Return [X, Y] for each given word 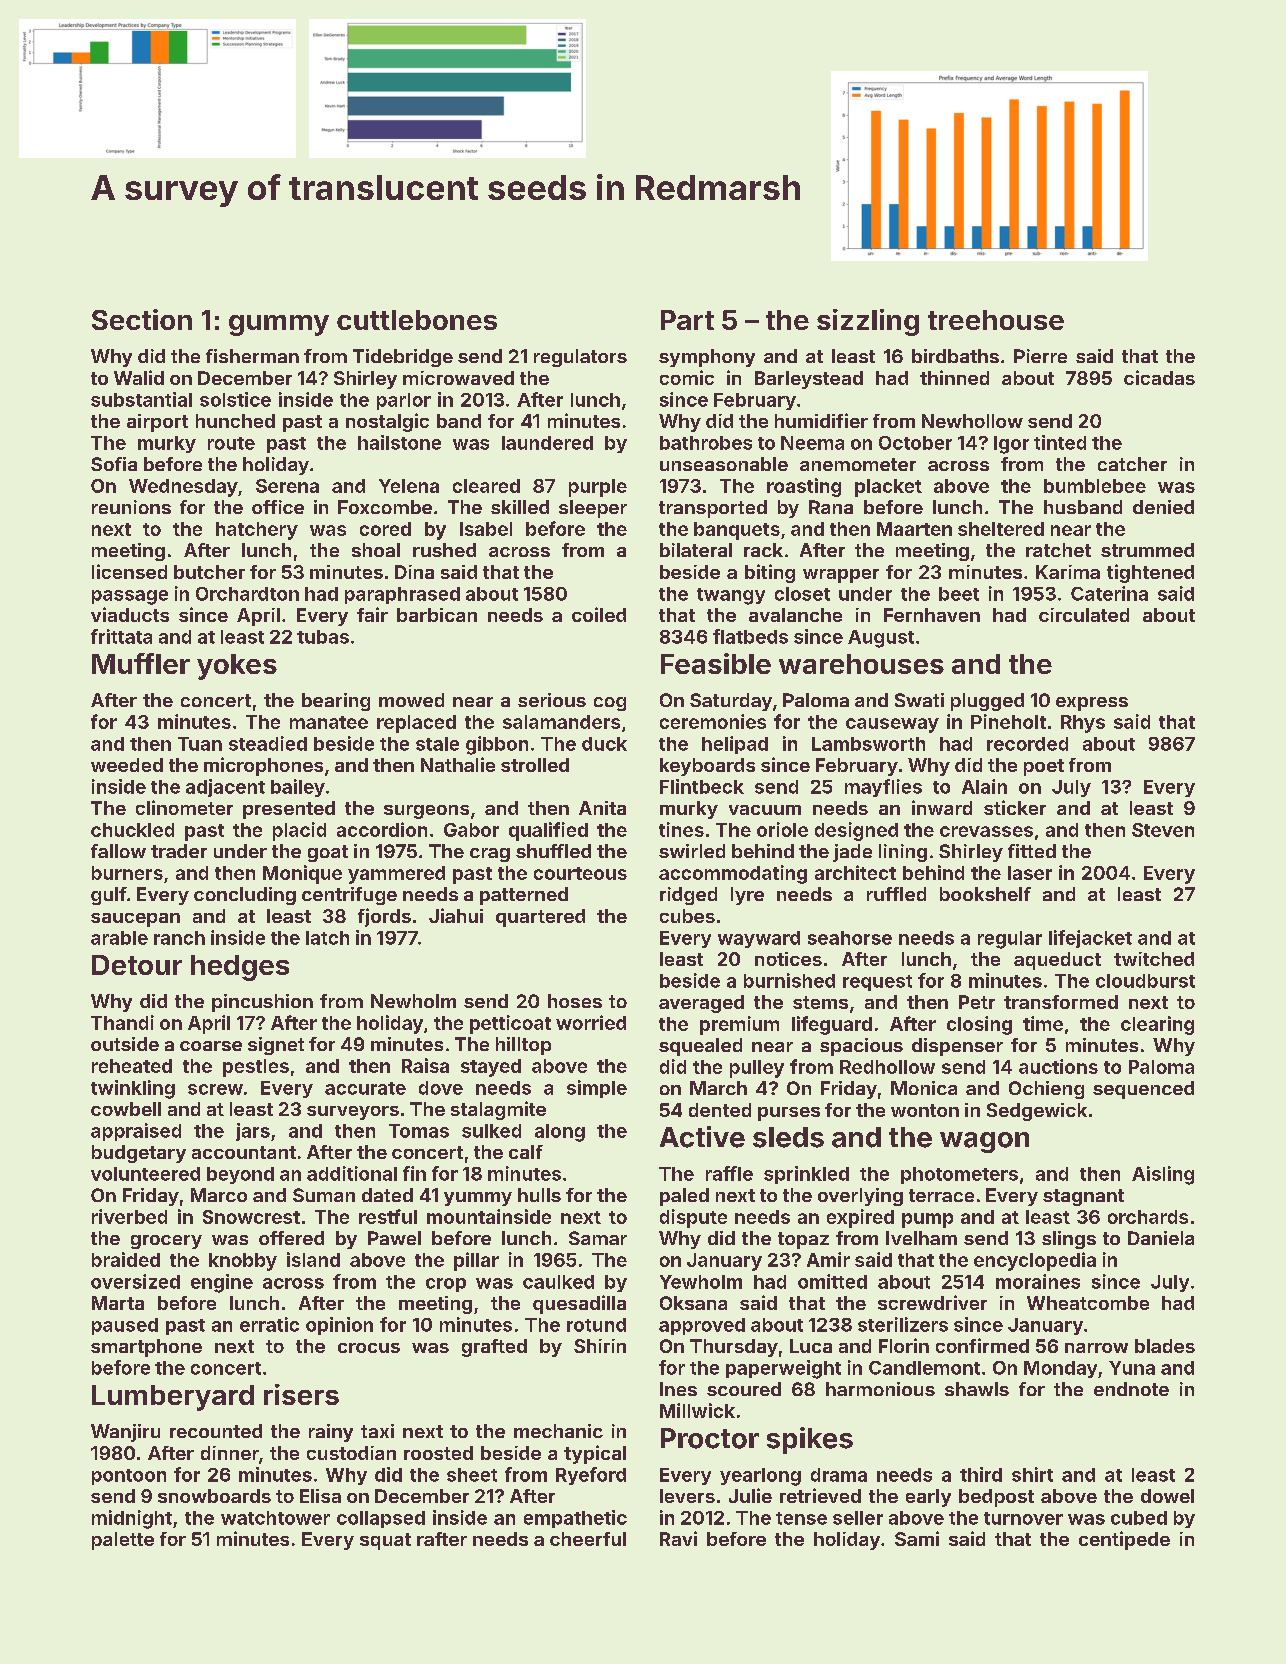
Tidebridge [403, 358]
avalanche [795, 615]
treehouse [996, 320]
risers [301, 1394]
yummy [478, 1199]
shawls [977, 1389]
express [1092, 704]
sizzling [868, 322]
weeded [127, 765]
